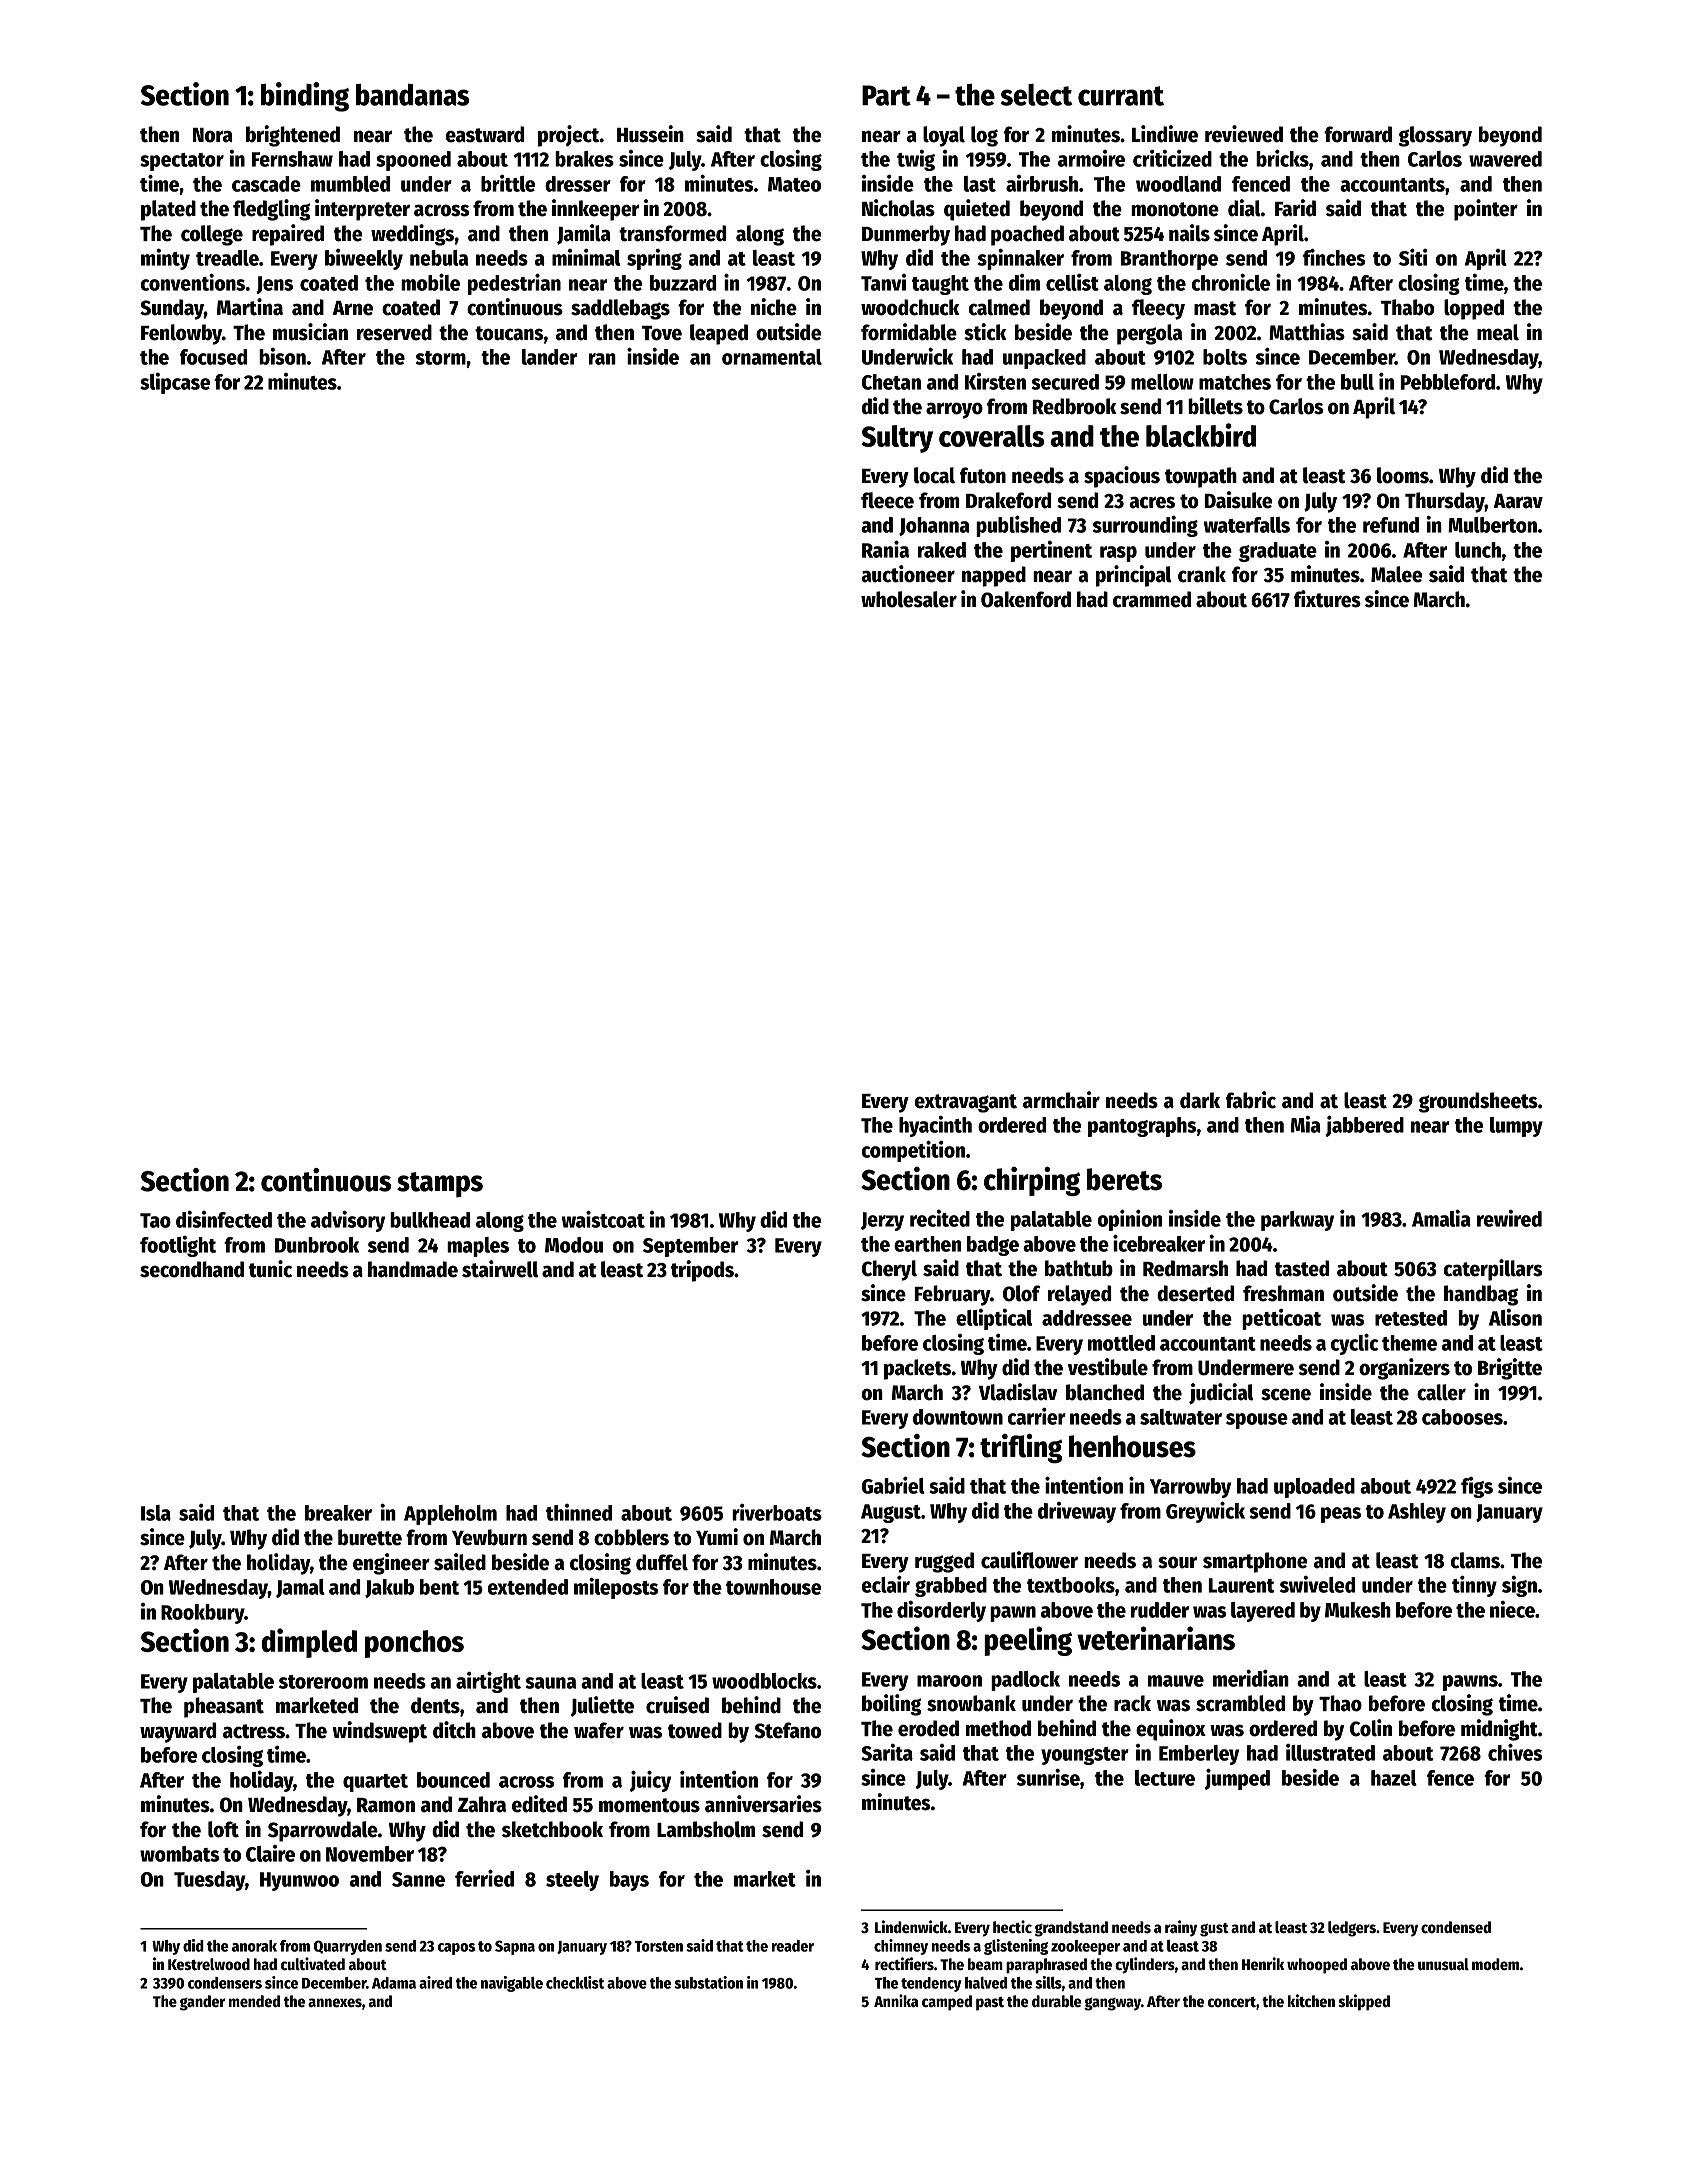  Describe the element at coordinates (1255, 1562) in the screenshot. I see `smartphone` at that location.
